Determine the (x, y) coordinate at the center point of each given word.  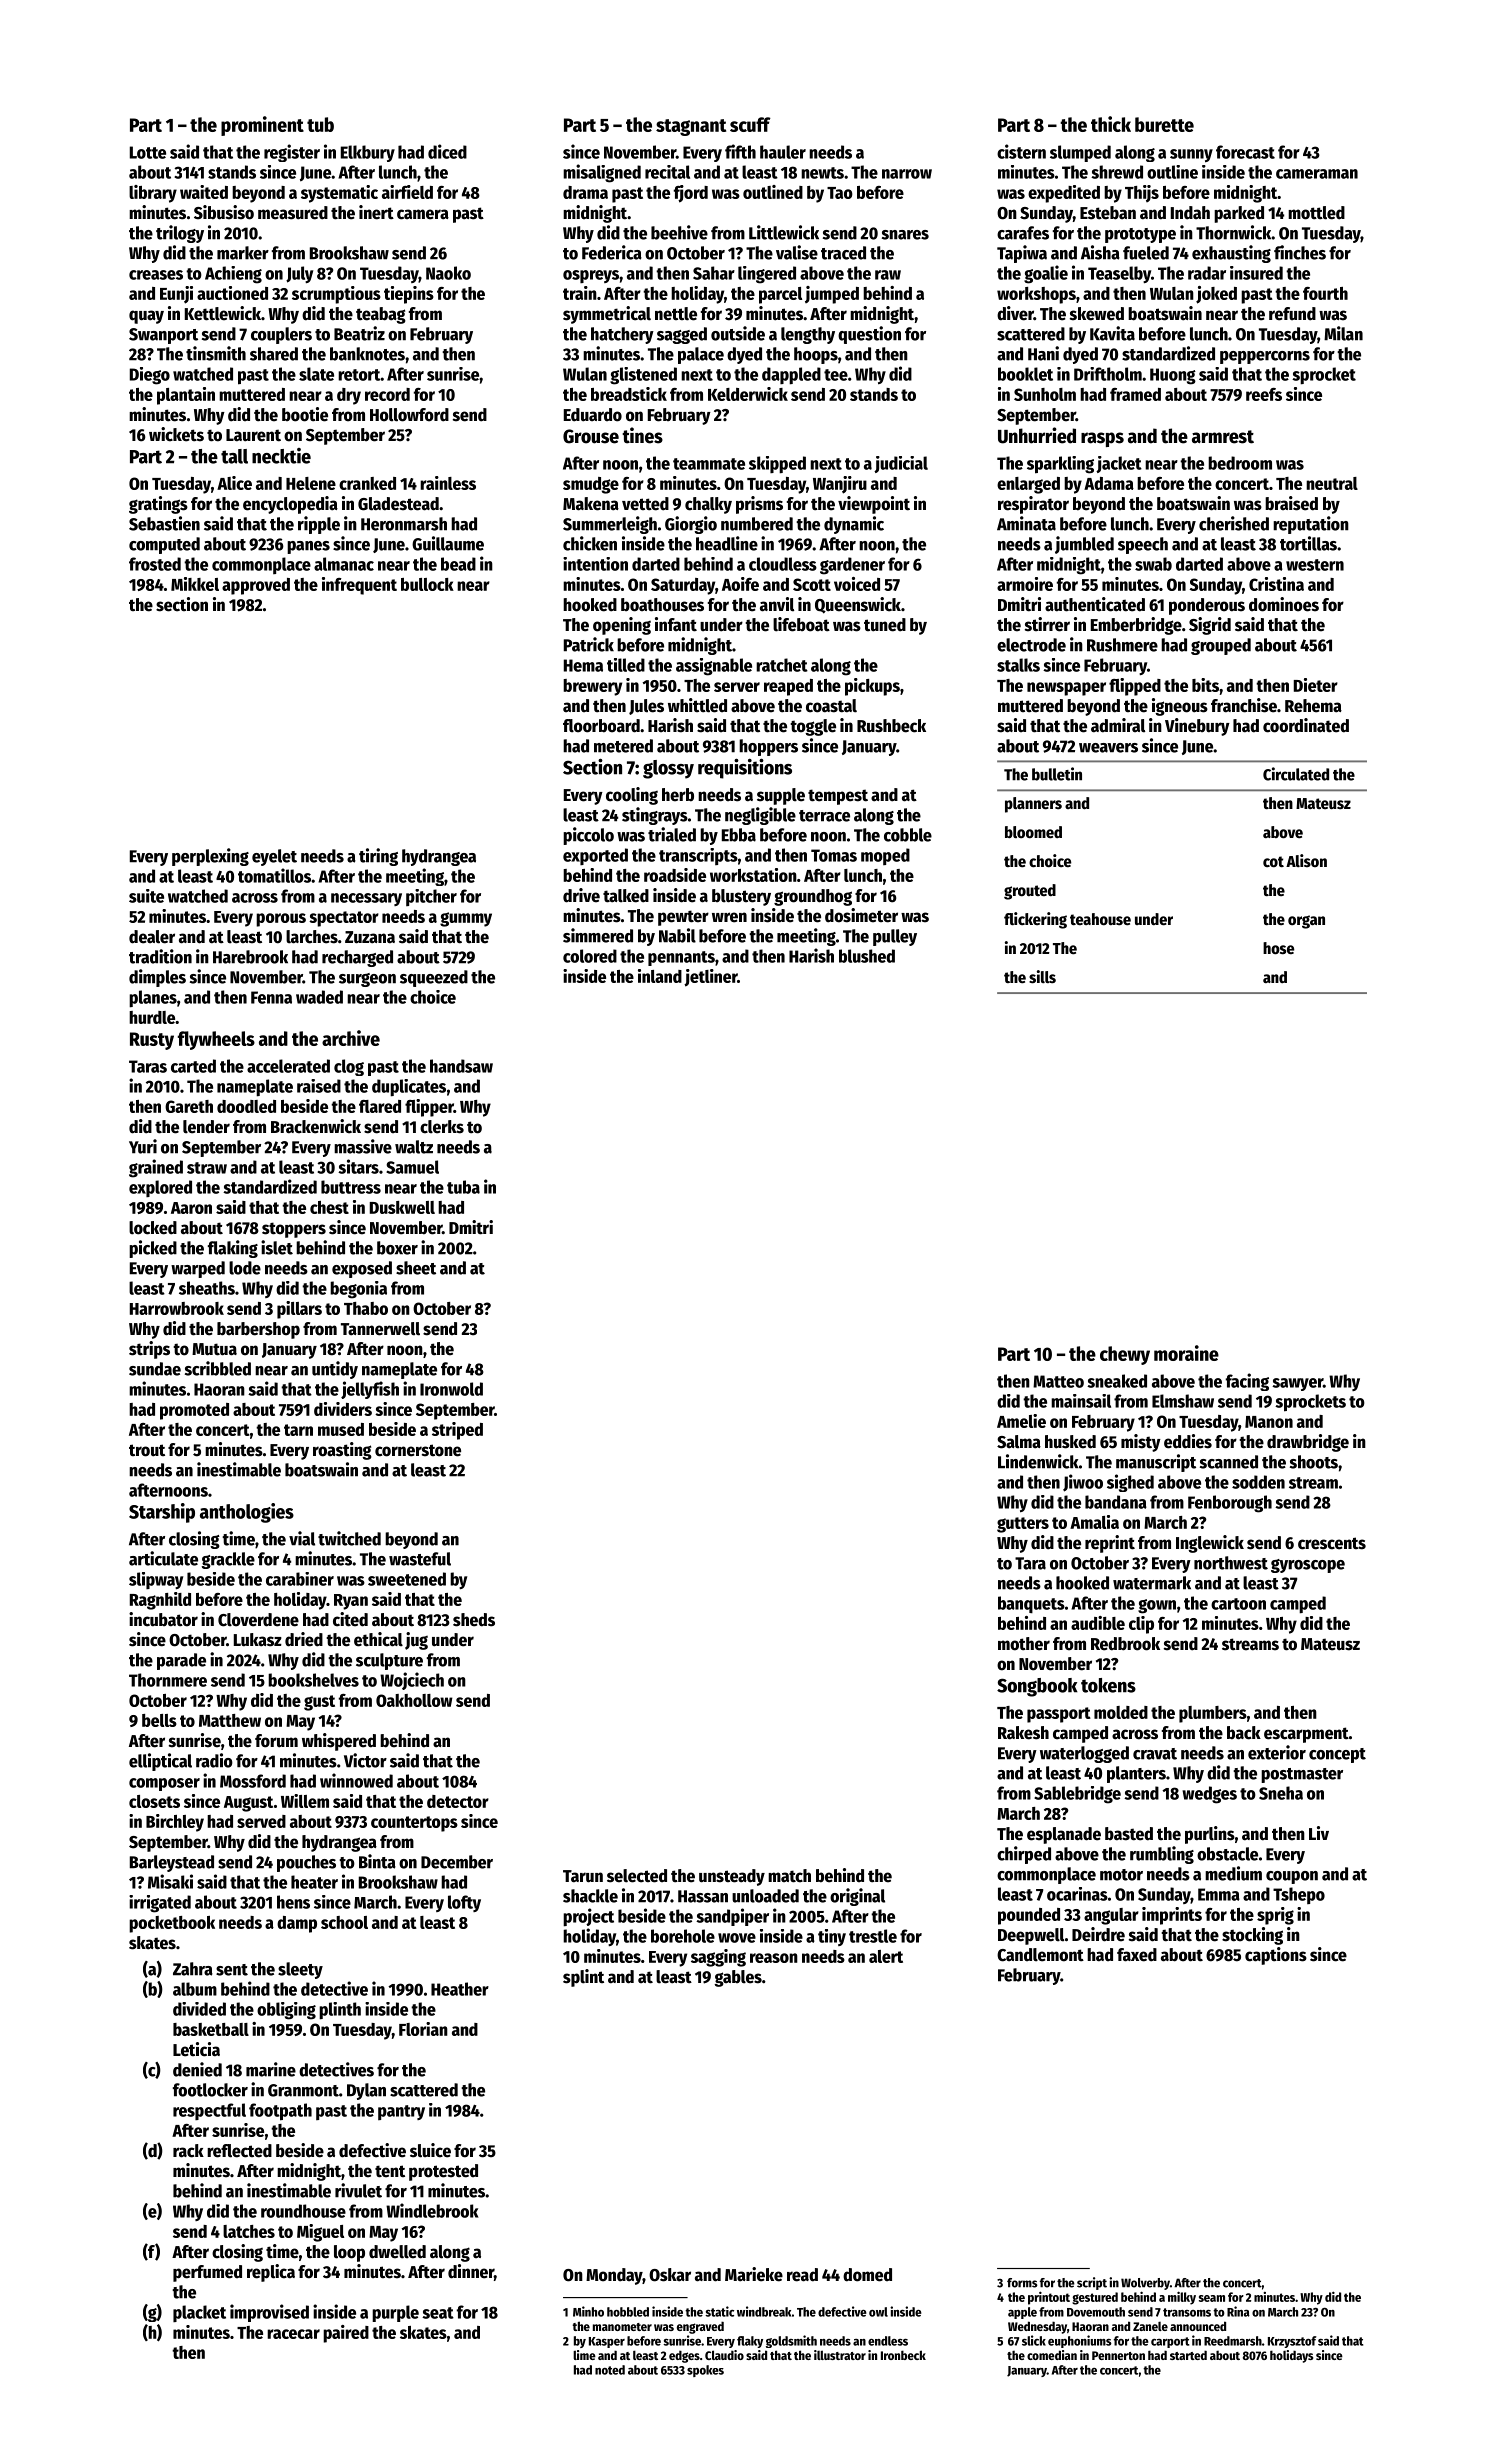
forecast (1245, 152)
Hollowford (409, 415)
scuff (750, 124)
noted (610, 2370)
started (1188, 2355)
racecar (293, 2334)
